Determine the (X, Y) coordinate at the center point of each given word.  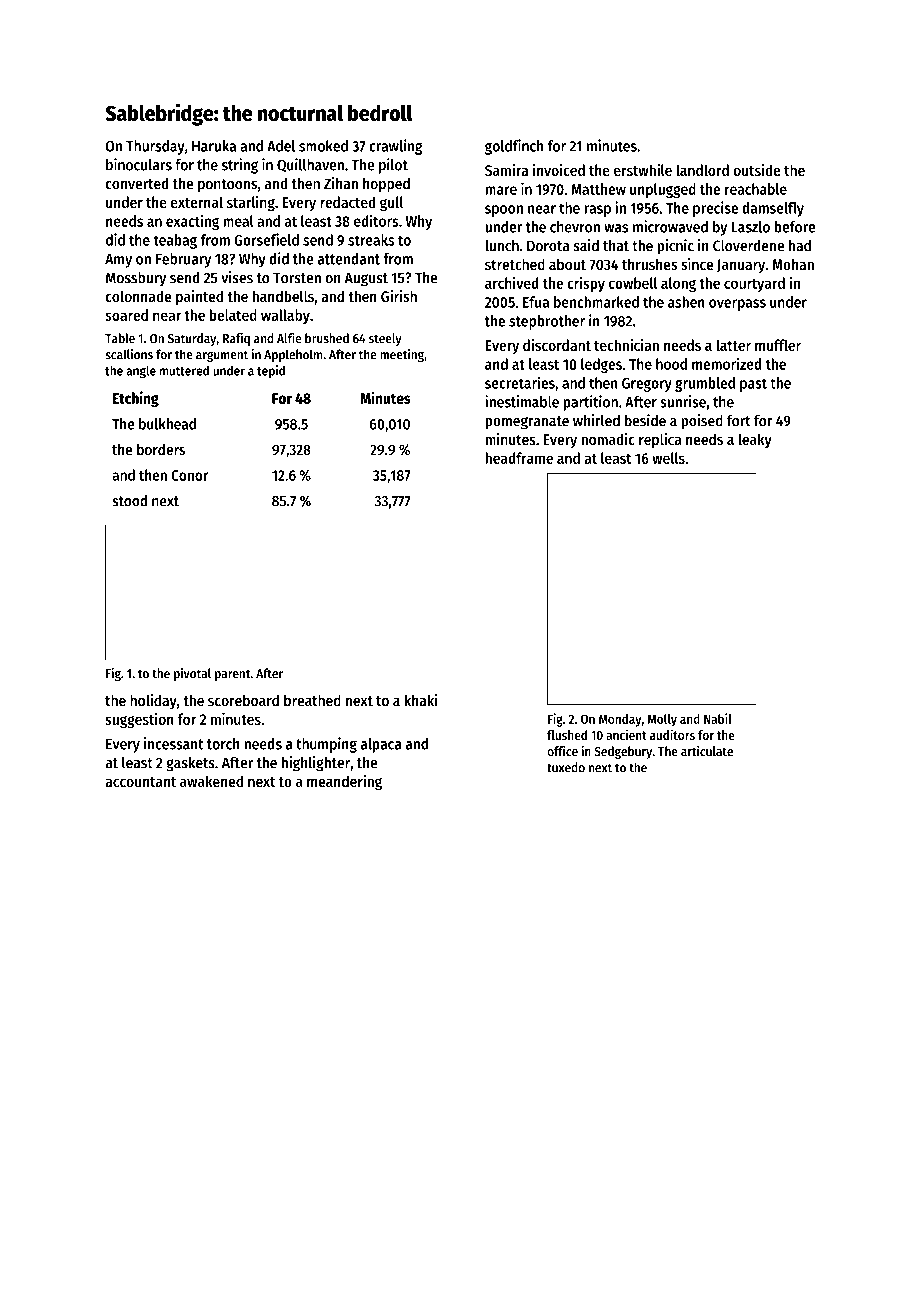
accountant (140, 782)
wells (668, 458)
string (240, 166)
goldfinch (514, 147)
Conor (189, 475)
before (795, 227)
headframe (519, 458)
